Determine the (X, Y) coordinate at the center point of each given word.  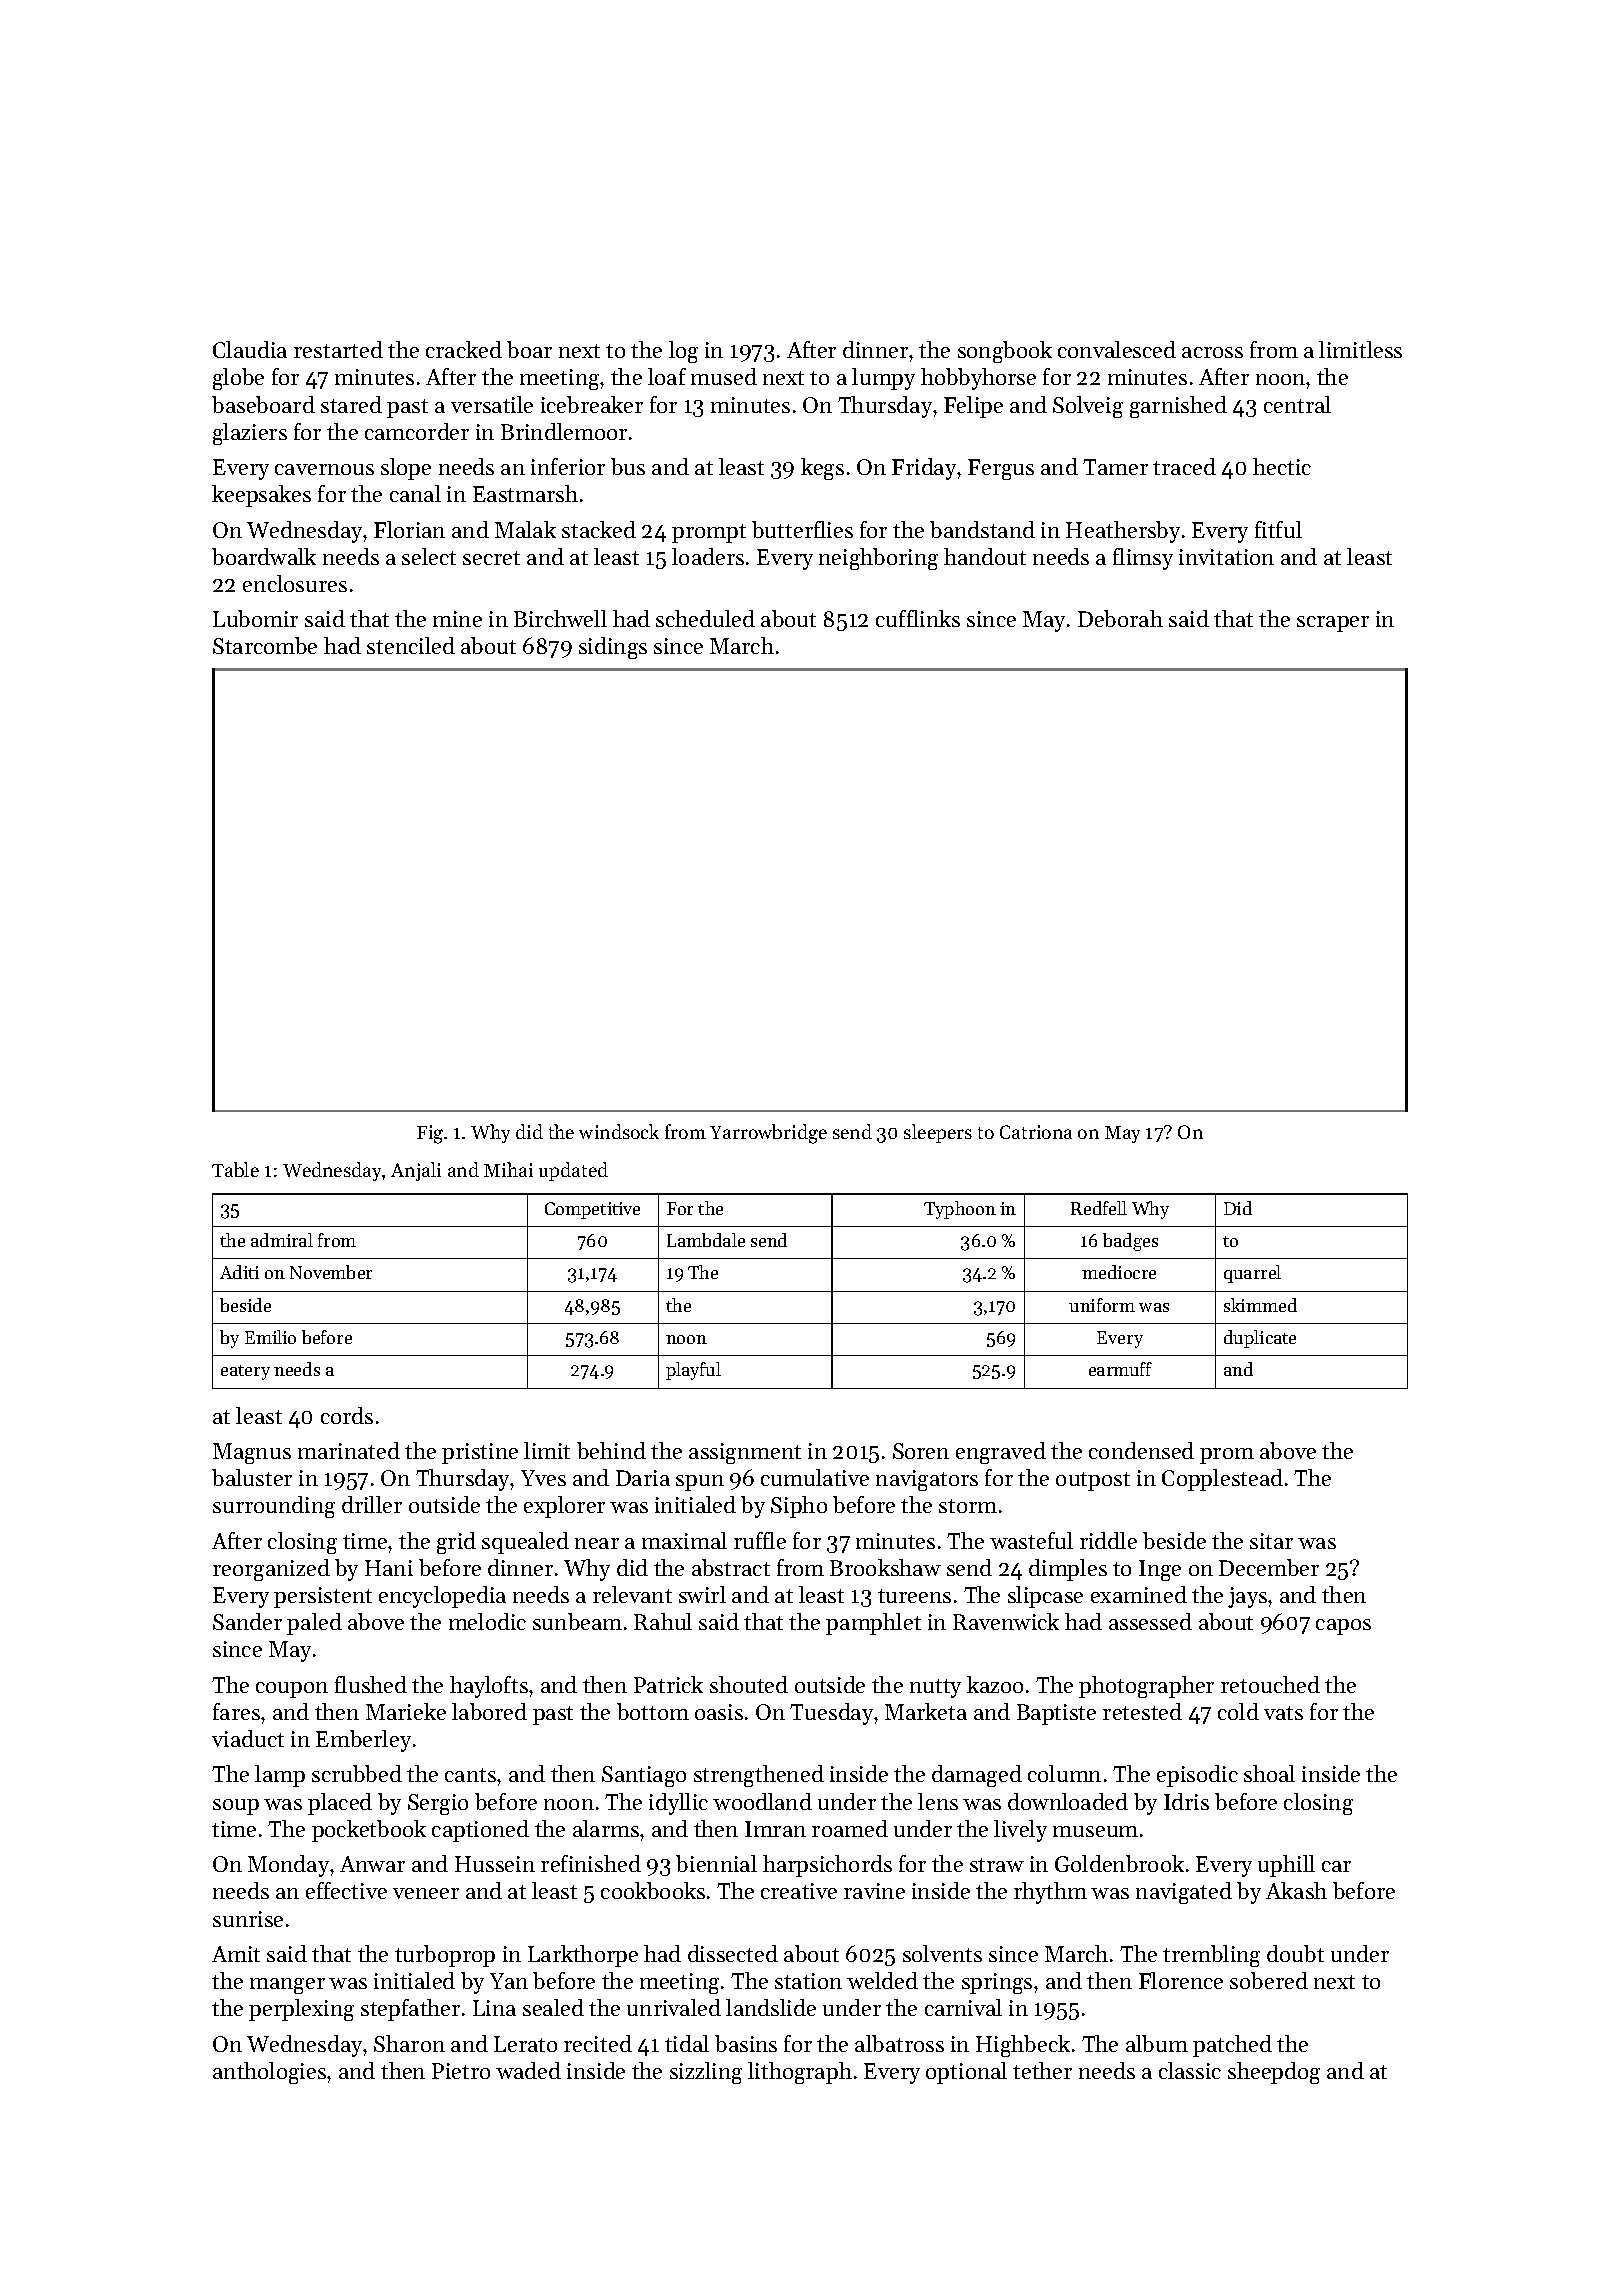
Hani (389, 1568)
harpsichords (827, 1866)
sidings (613, 648)
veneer (426, 1893)
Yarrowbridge (768, 1134)
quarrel (1252, 1274)
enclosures (295, 583)
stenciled (411, 645)
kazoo (995, 1684)
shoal (1269, 1773)
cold (1238, 1711)
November (331, 1272)
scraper (1333, 624)
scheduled (705, 618)
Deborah (1120, 618)
